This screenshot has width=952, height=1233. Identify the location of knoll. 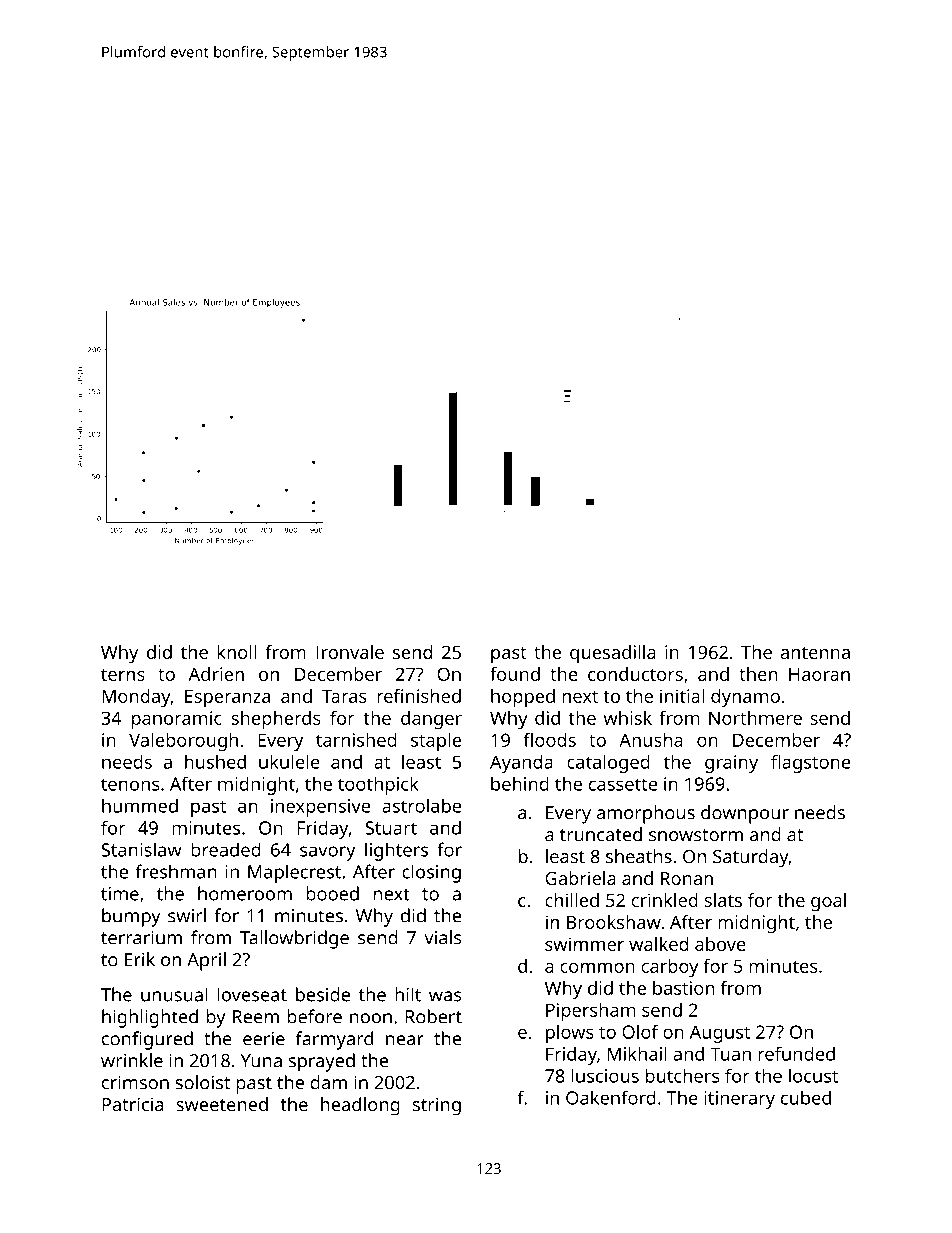
(237, 652).
